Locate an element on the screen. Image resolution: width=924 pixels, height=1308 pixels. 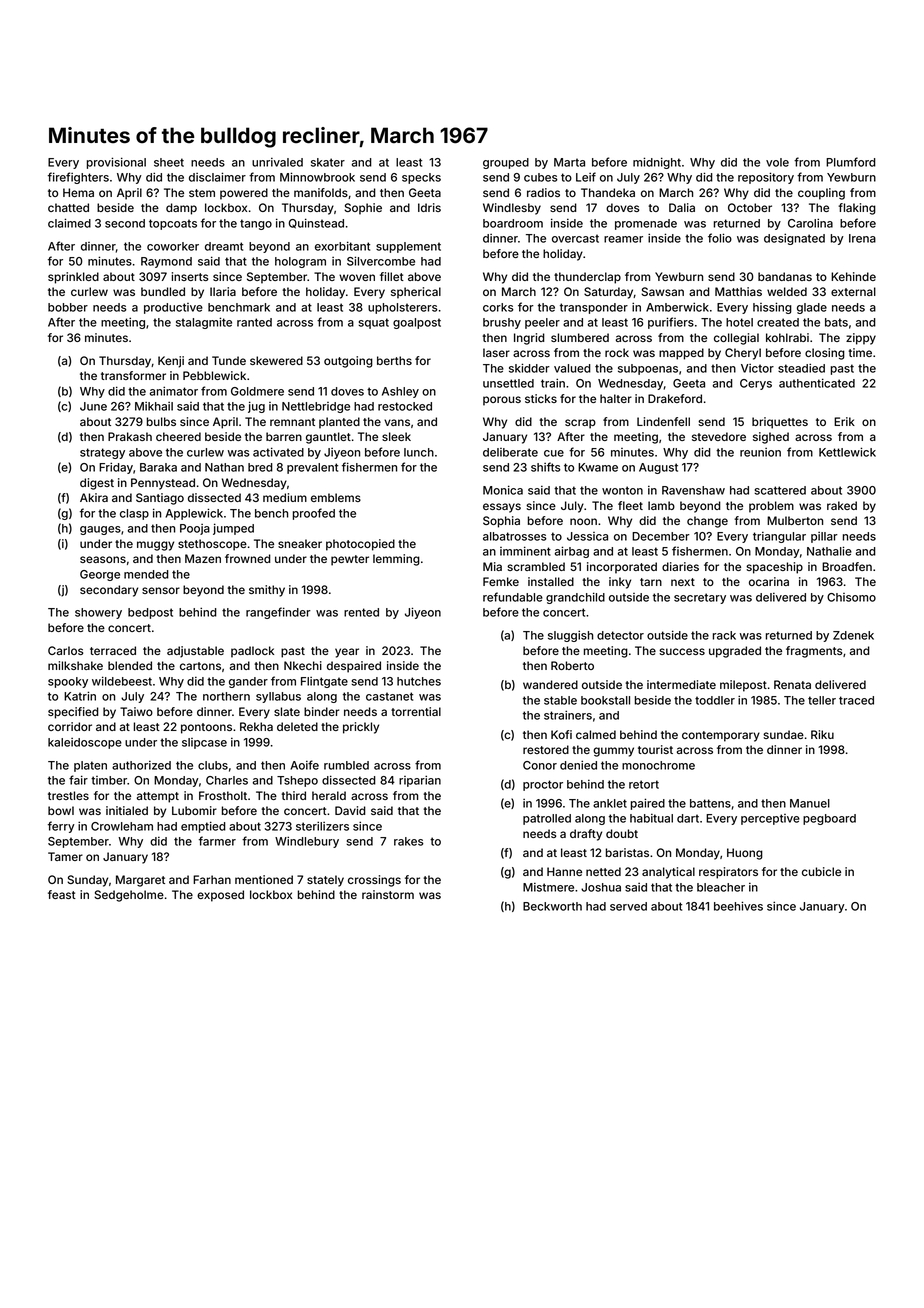
hotel is located at coordinates (739, 322).
